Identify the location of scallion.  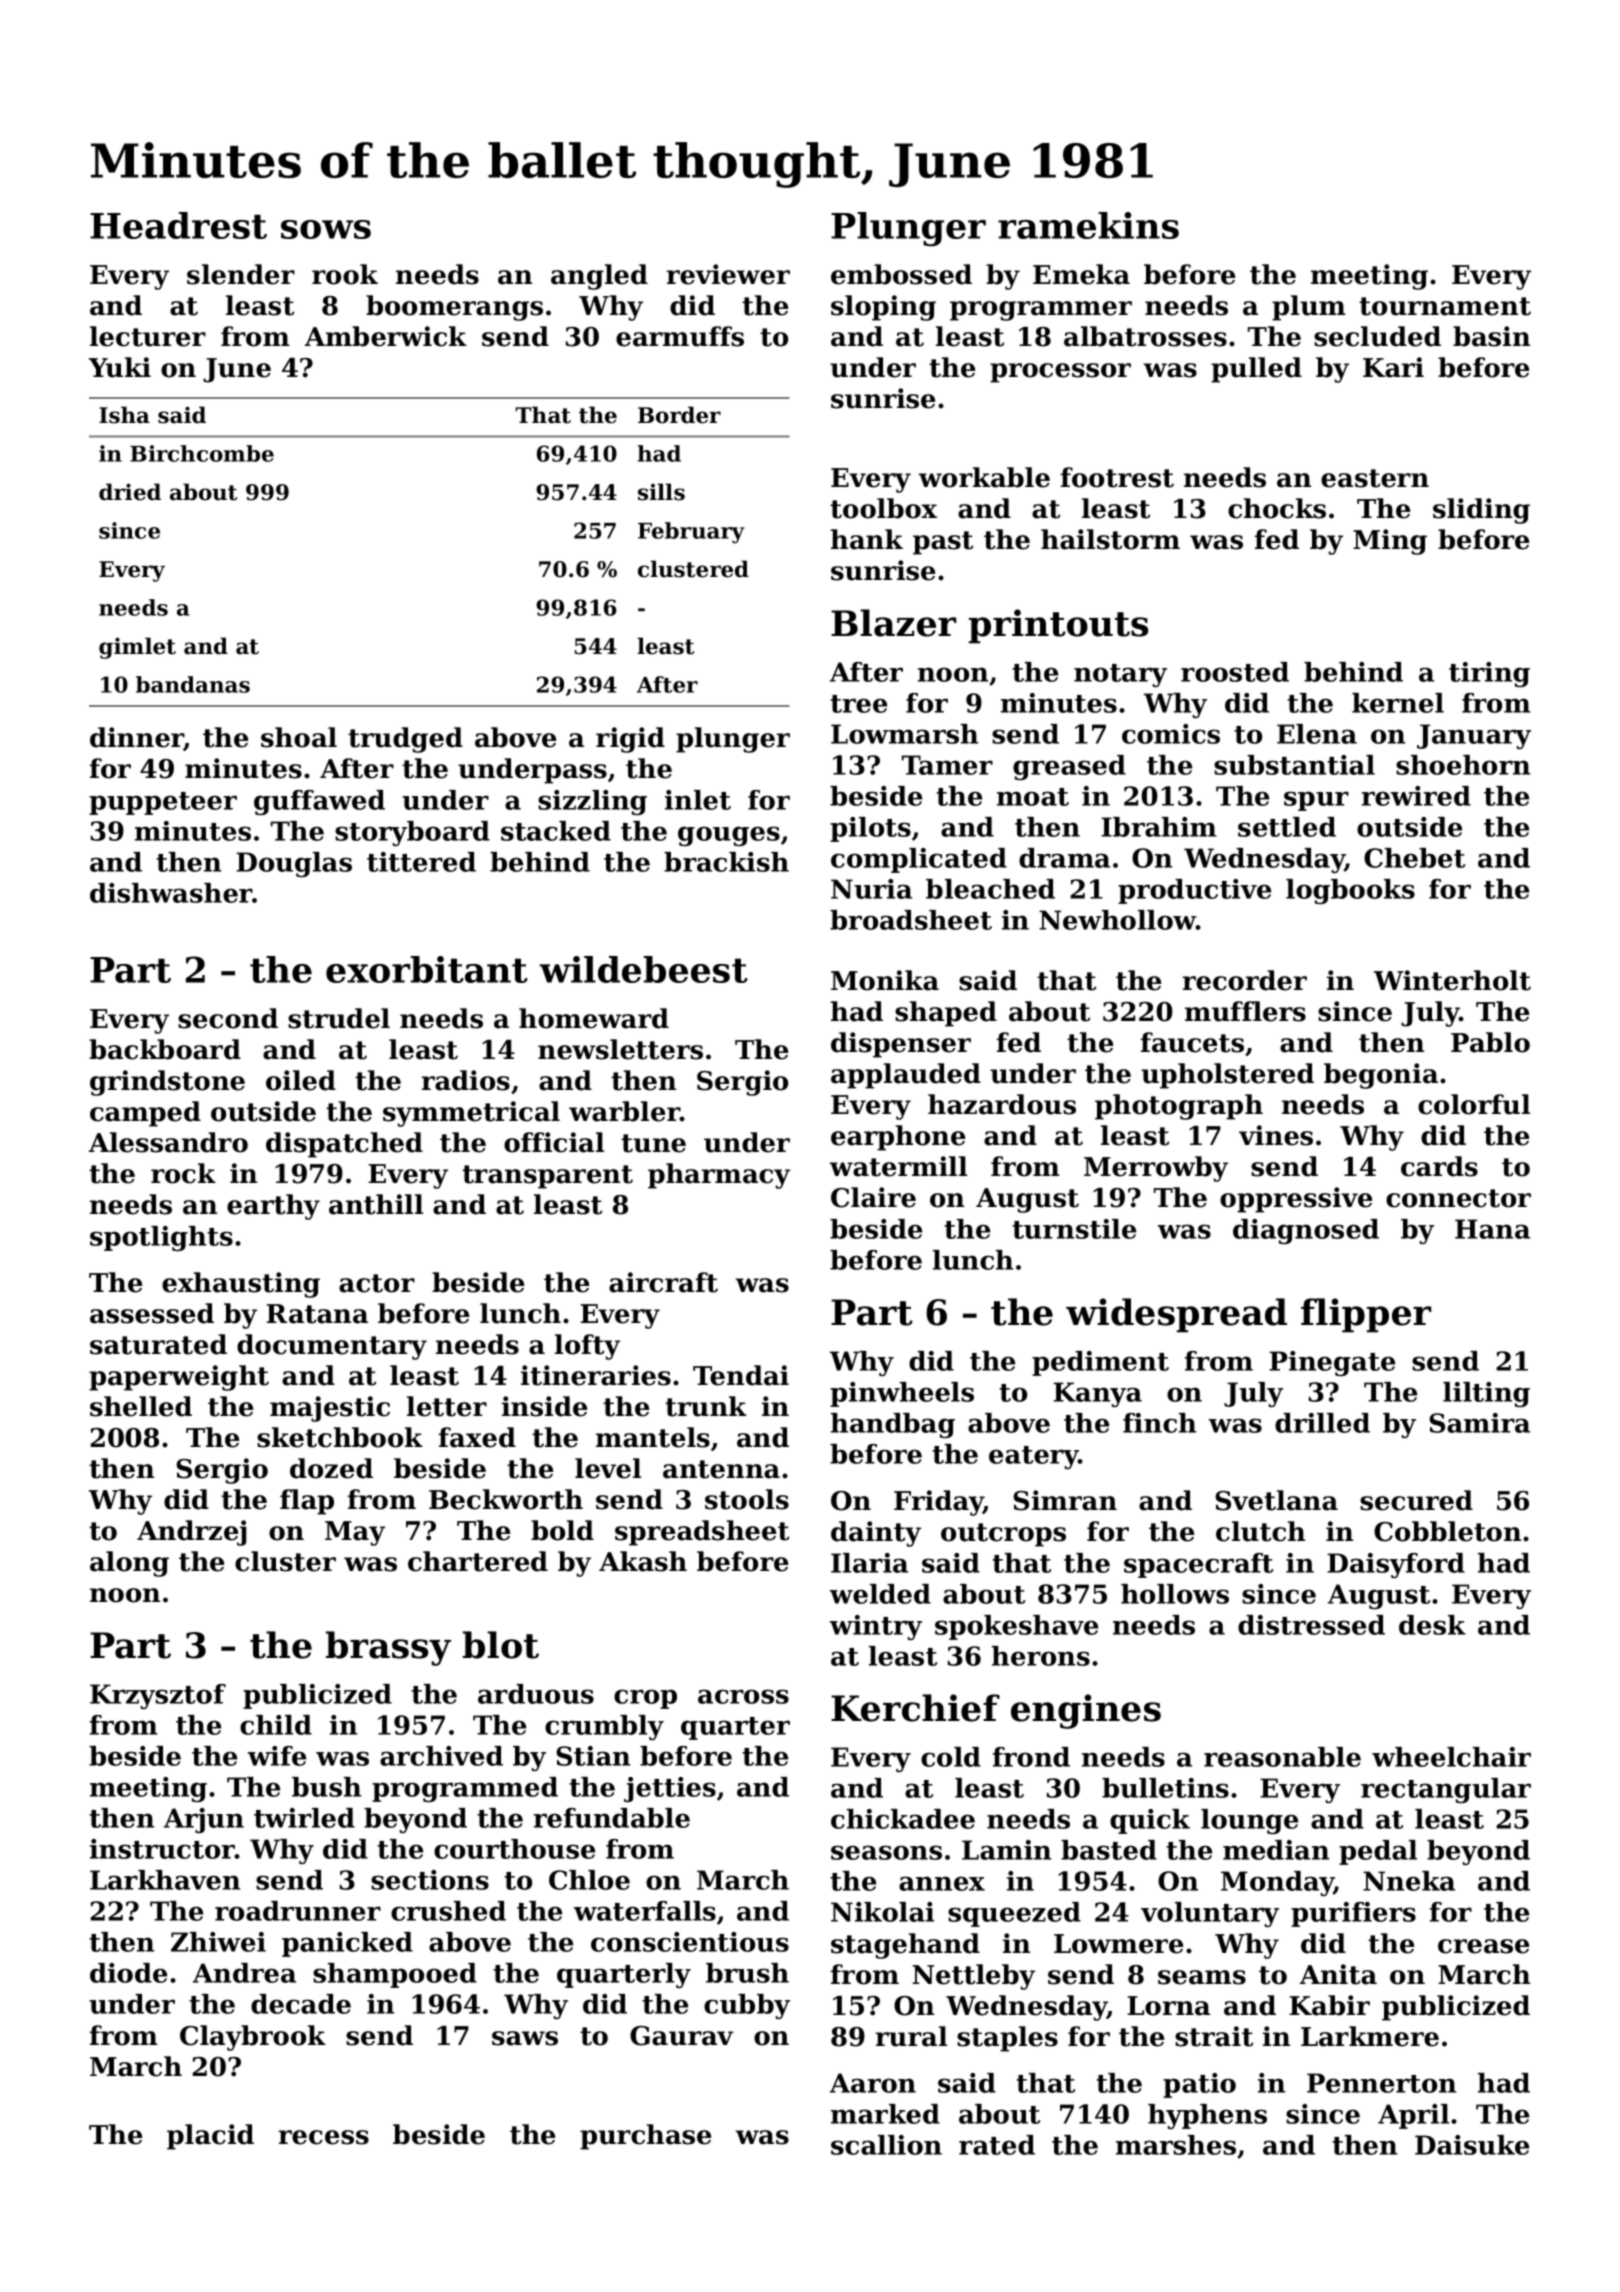
(886, 2145).
